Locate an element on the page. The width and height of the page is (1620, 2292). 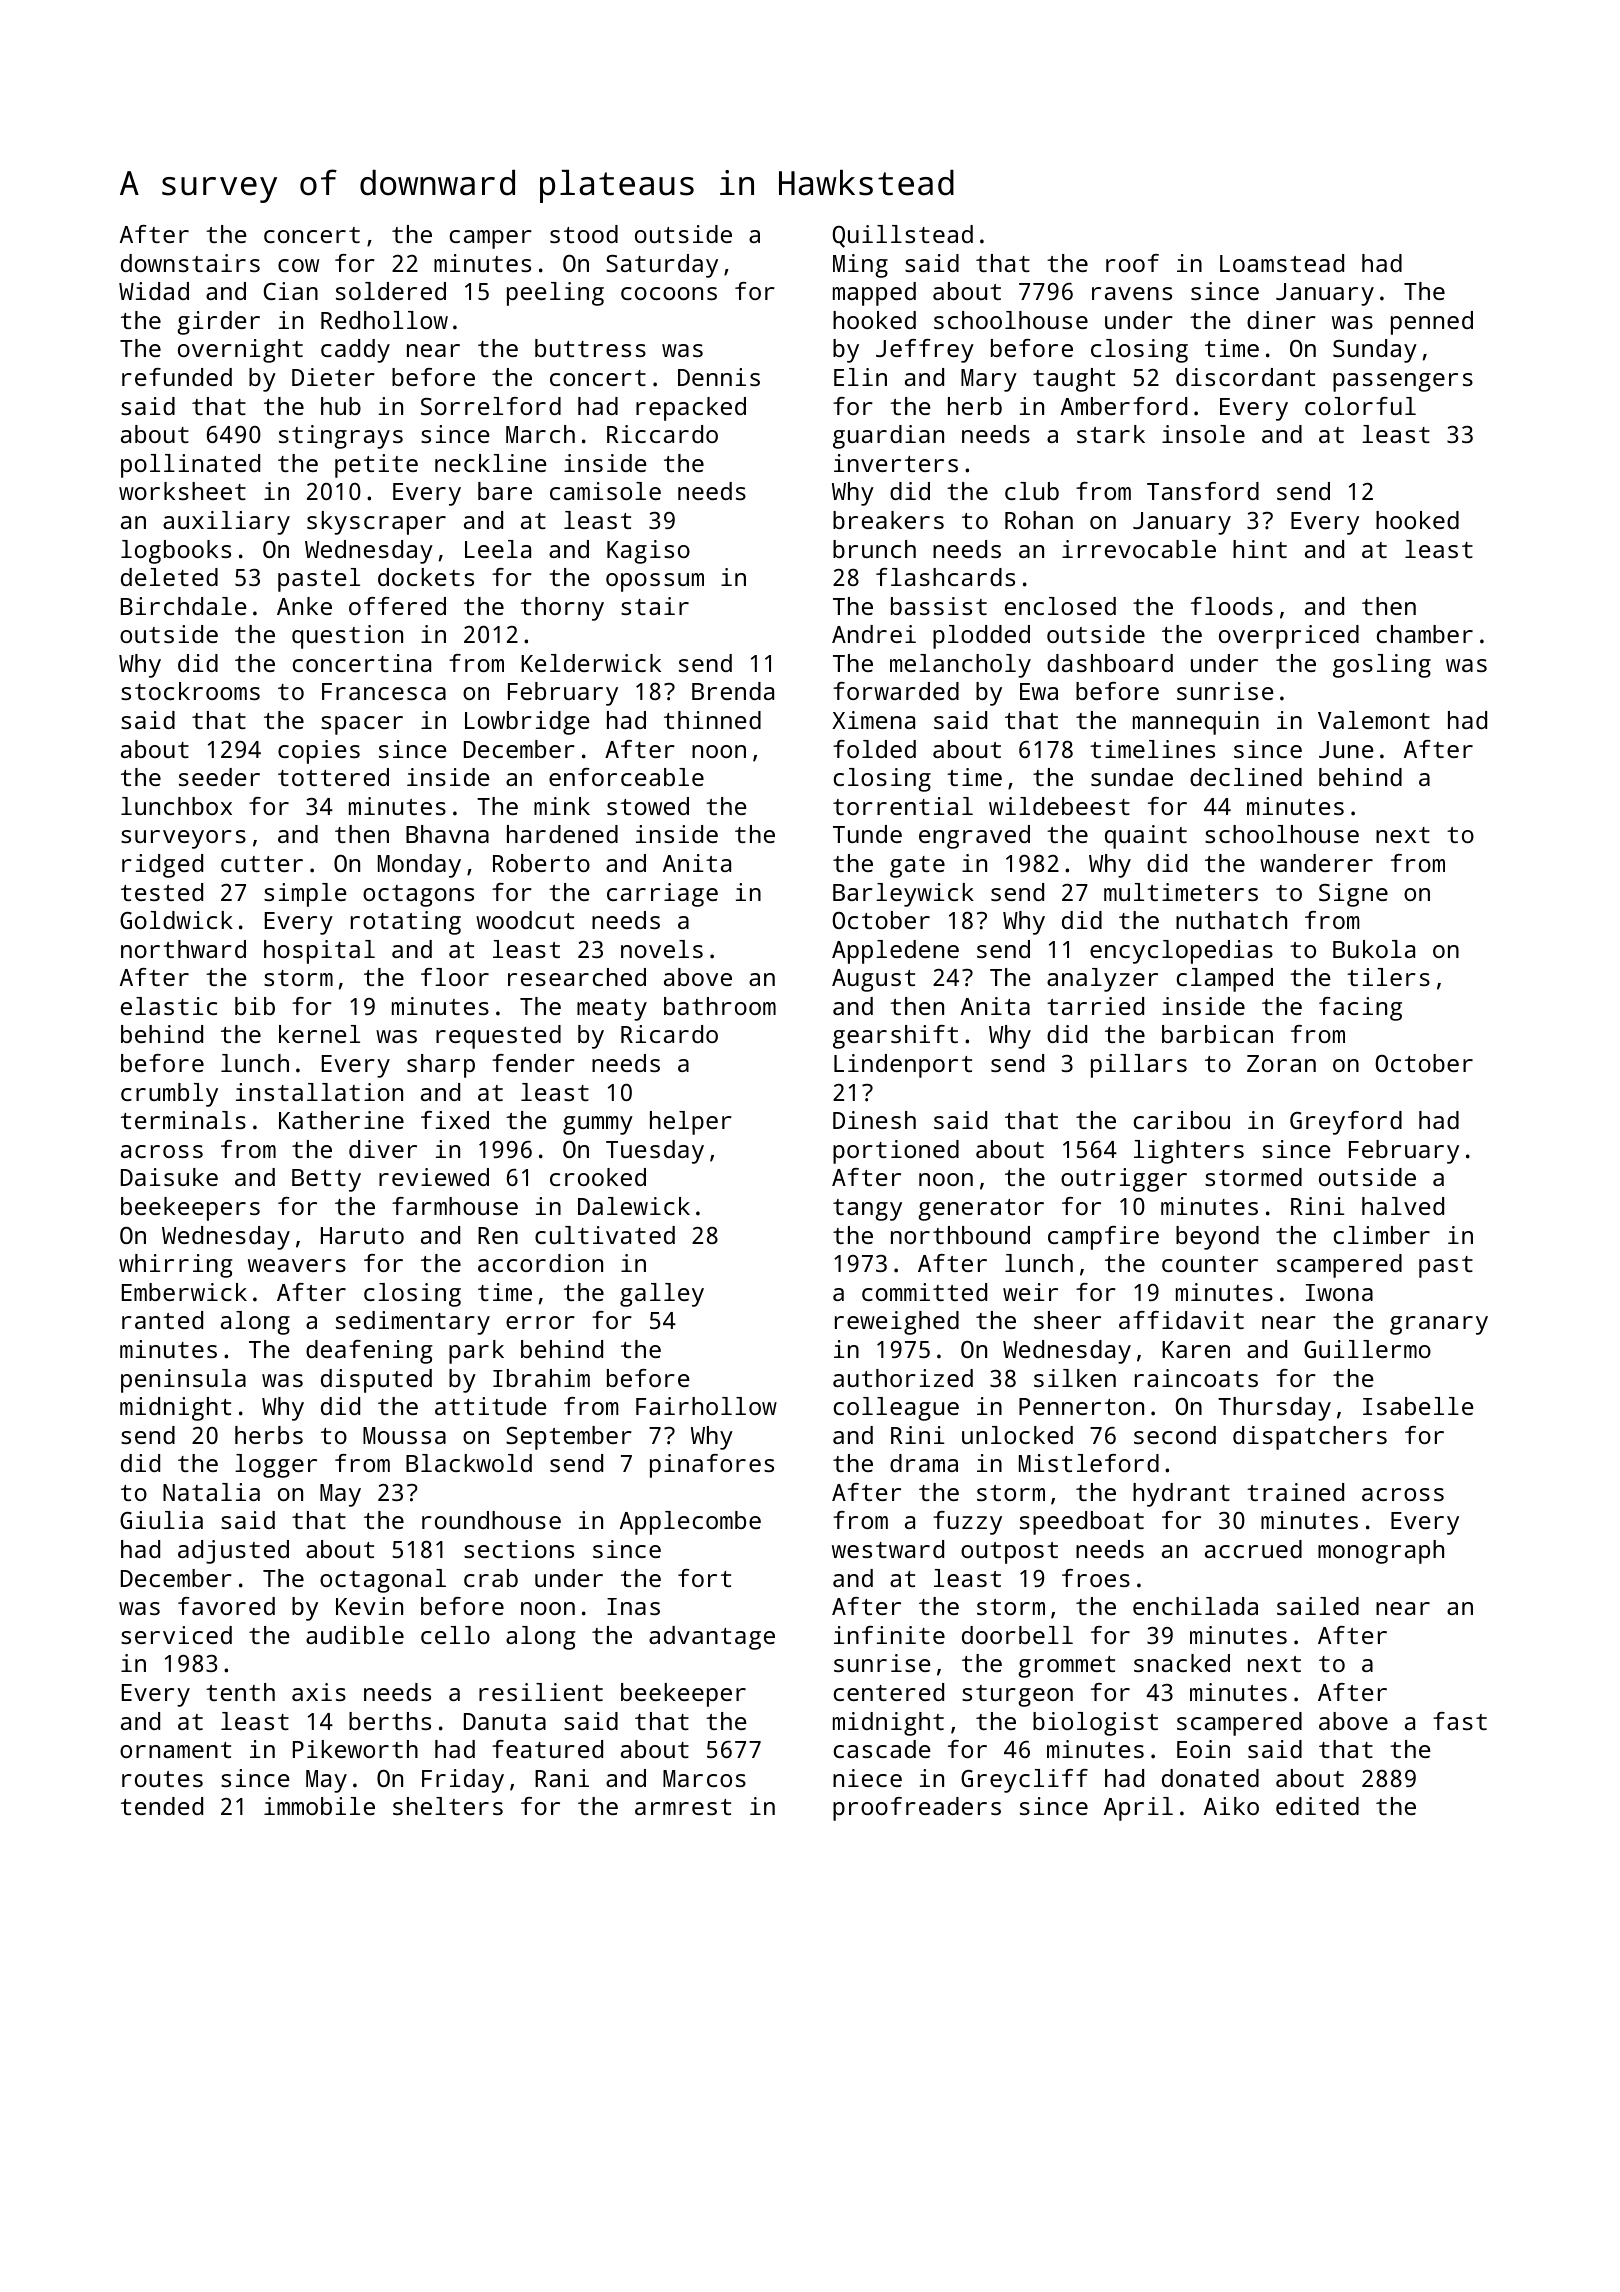
deleted is located at coordinates (169, 577).
